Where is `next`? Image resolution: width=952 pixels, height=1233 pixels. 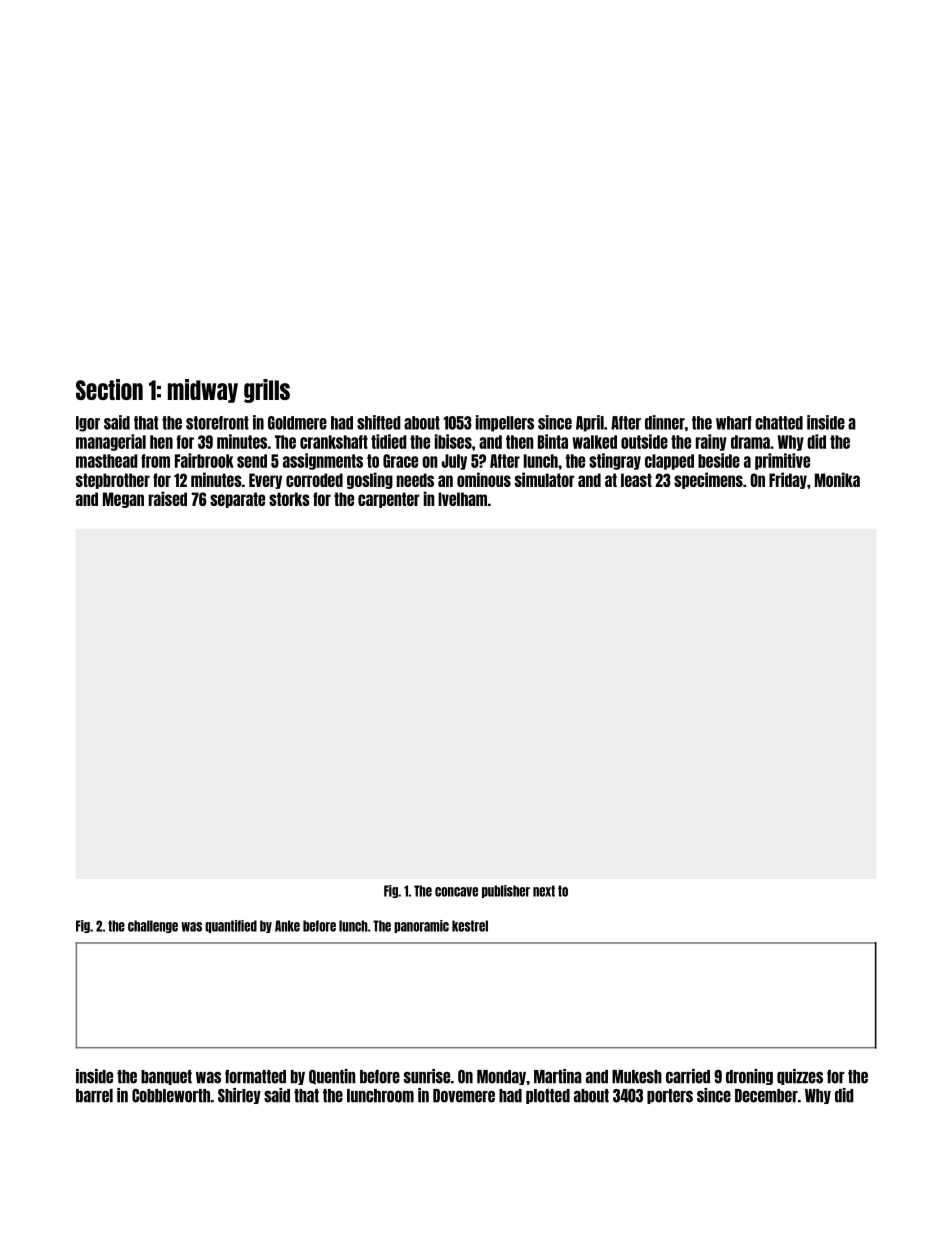
next is located at coordinates (544, 891).
